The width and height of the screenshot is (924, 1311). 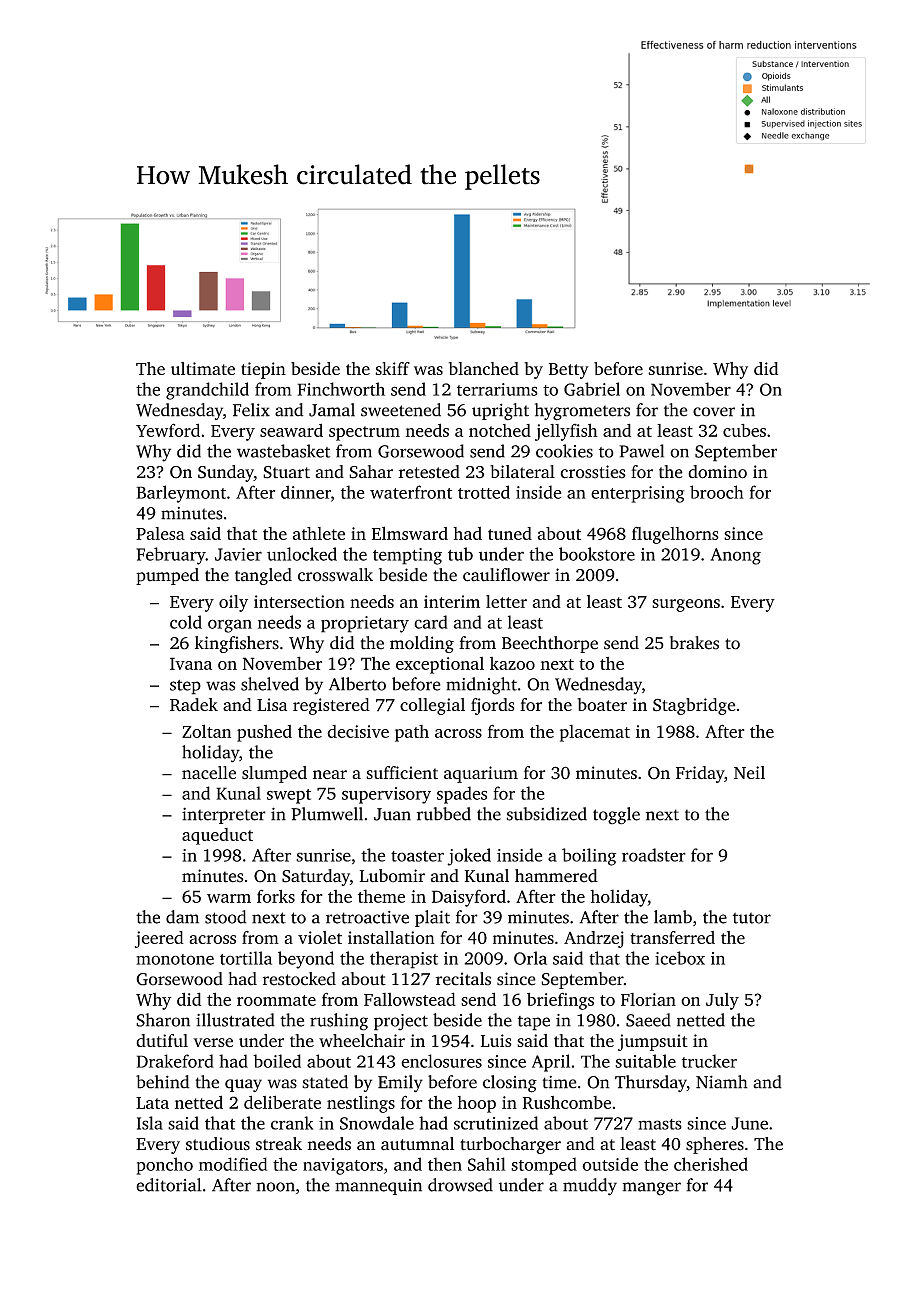 I want to click on domino, so click(x=717, y=472).
